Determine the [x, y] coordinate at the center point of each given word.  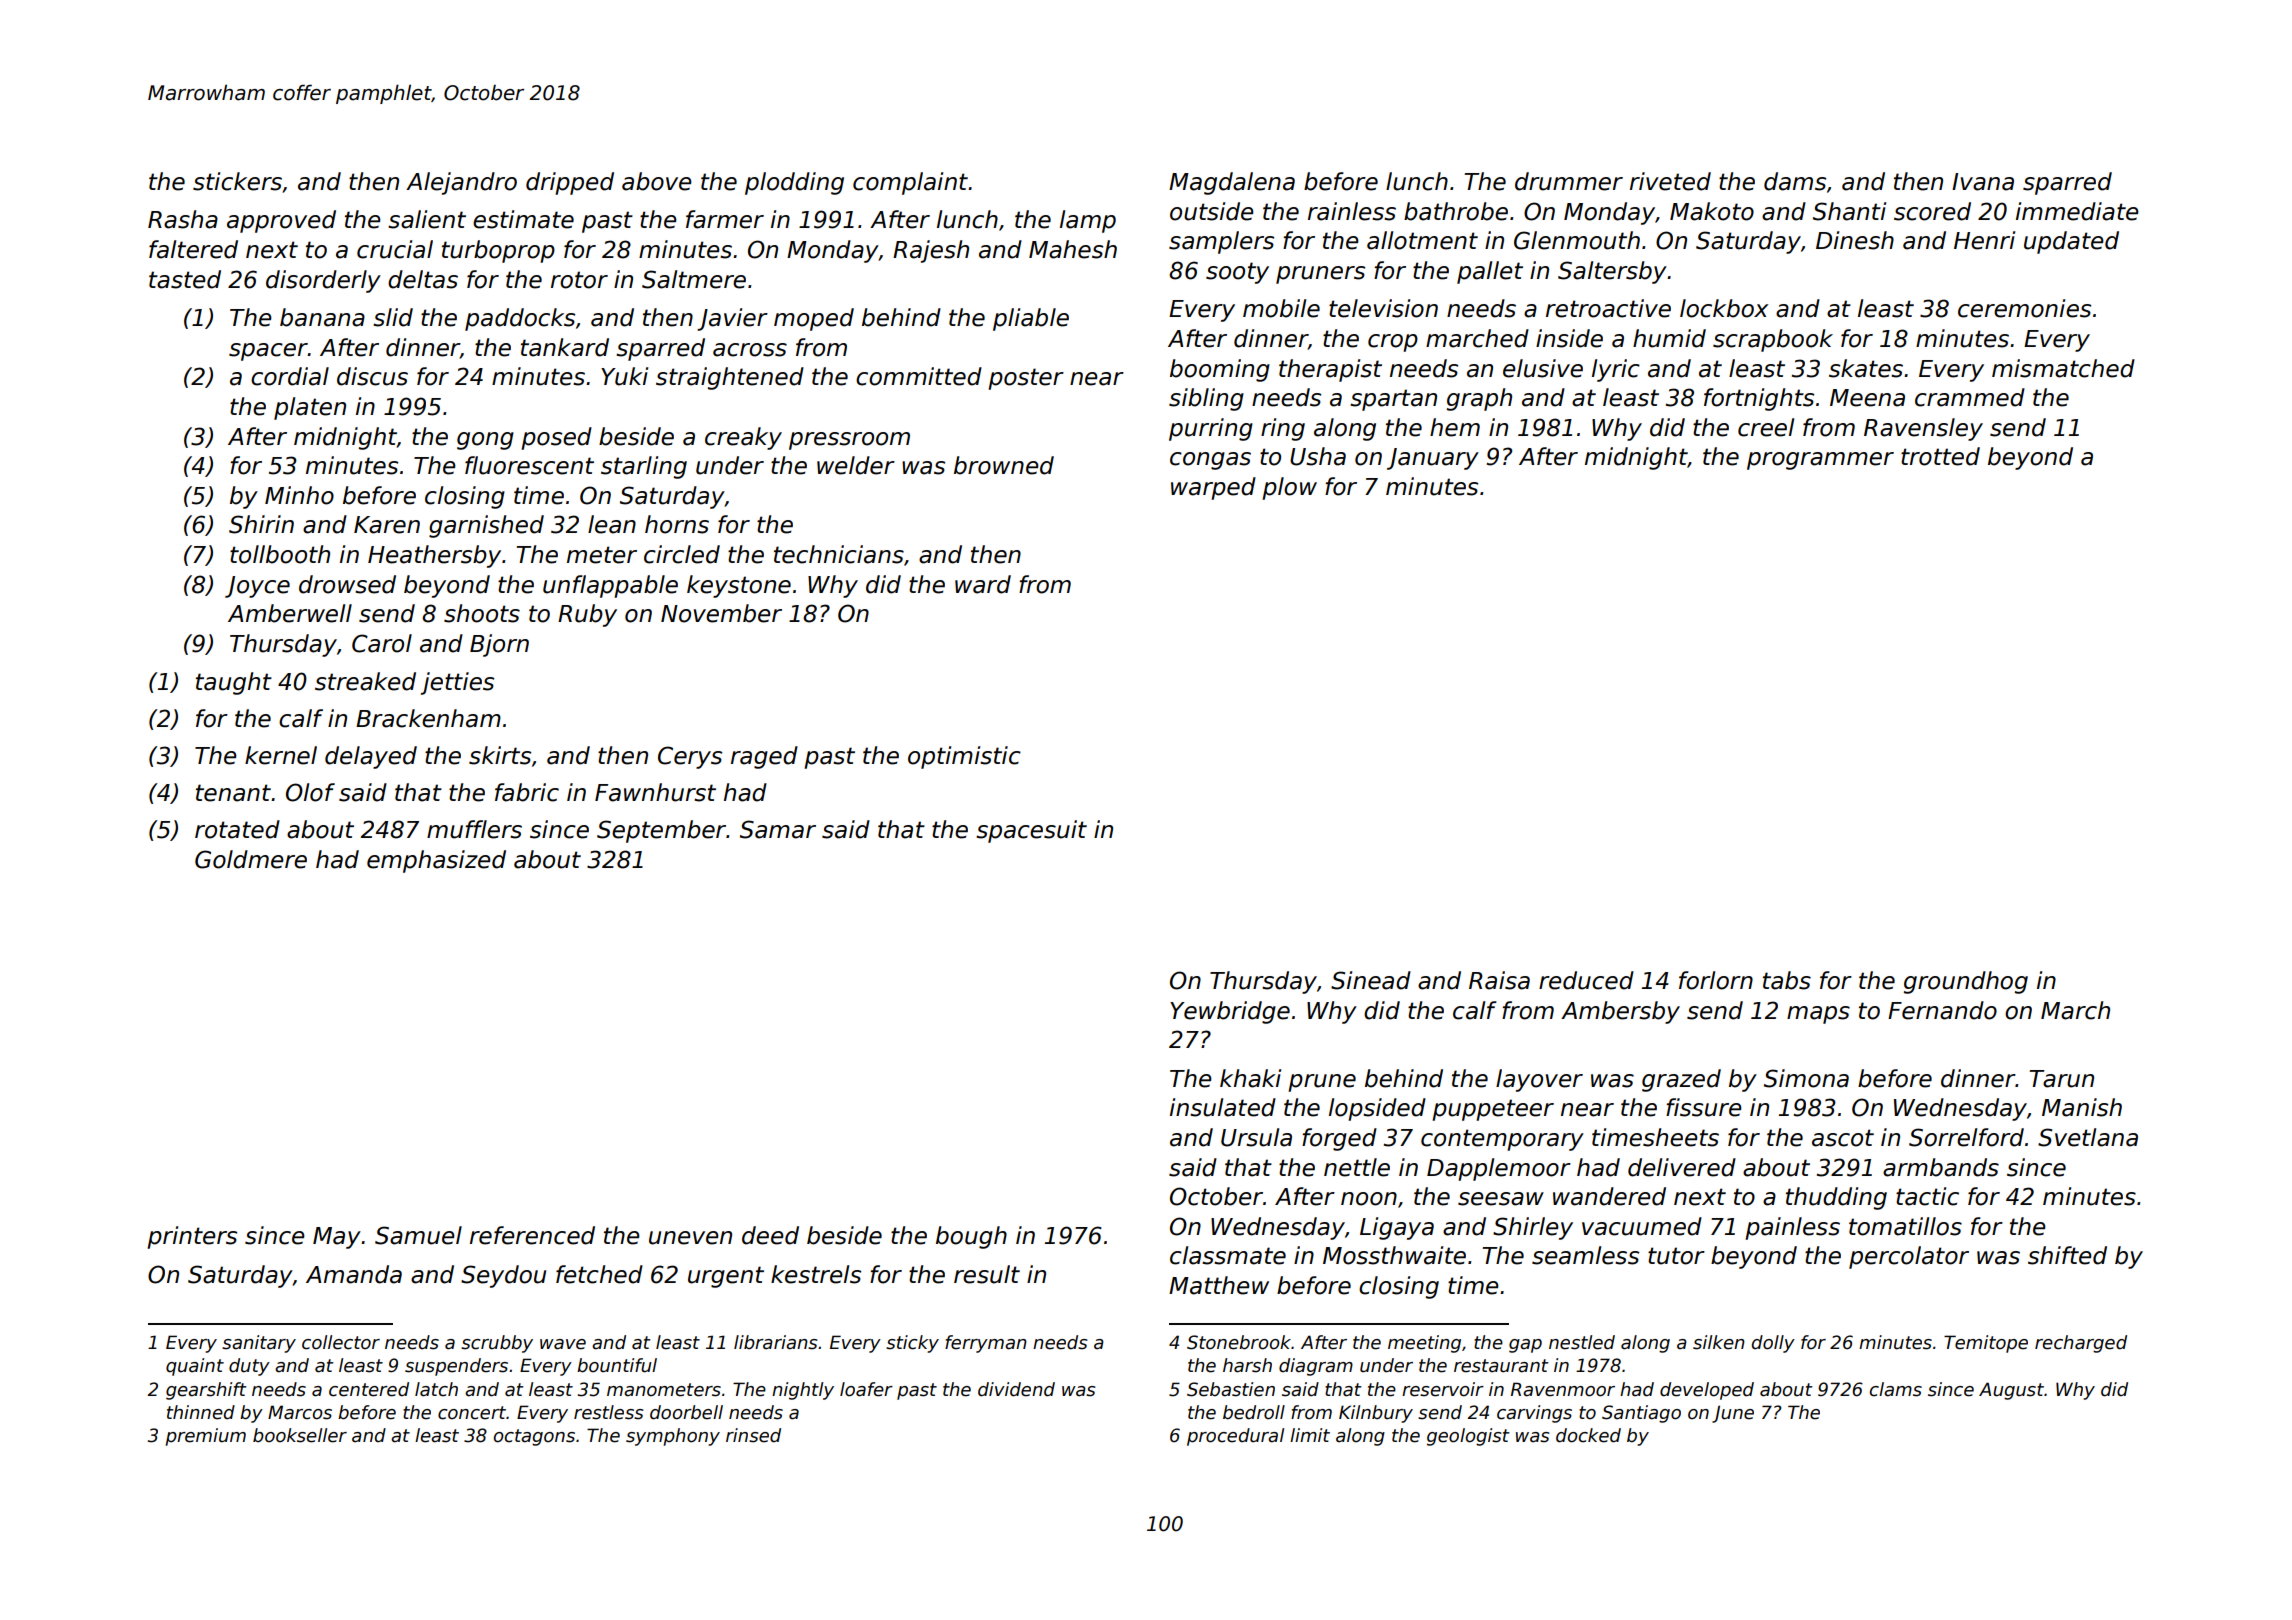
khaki [1250, 1078]
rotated [237, 829]
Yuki [624, 376]
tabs [1787, 980]
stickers [237, 181]
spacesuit [1031, 831]
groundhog [1965, 982]
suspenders [456, 1367]
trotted [1940, 456]
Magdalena [1232, 183]
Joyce [257, 587]
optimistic [964, 757]
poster [1026, 379]
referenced [532, 1235]
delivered [1682, 1167]
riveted [1670, 181]
